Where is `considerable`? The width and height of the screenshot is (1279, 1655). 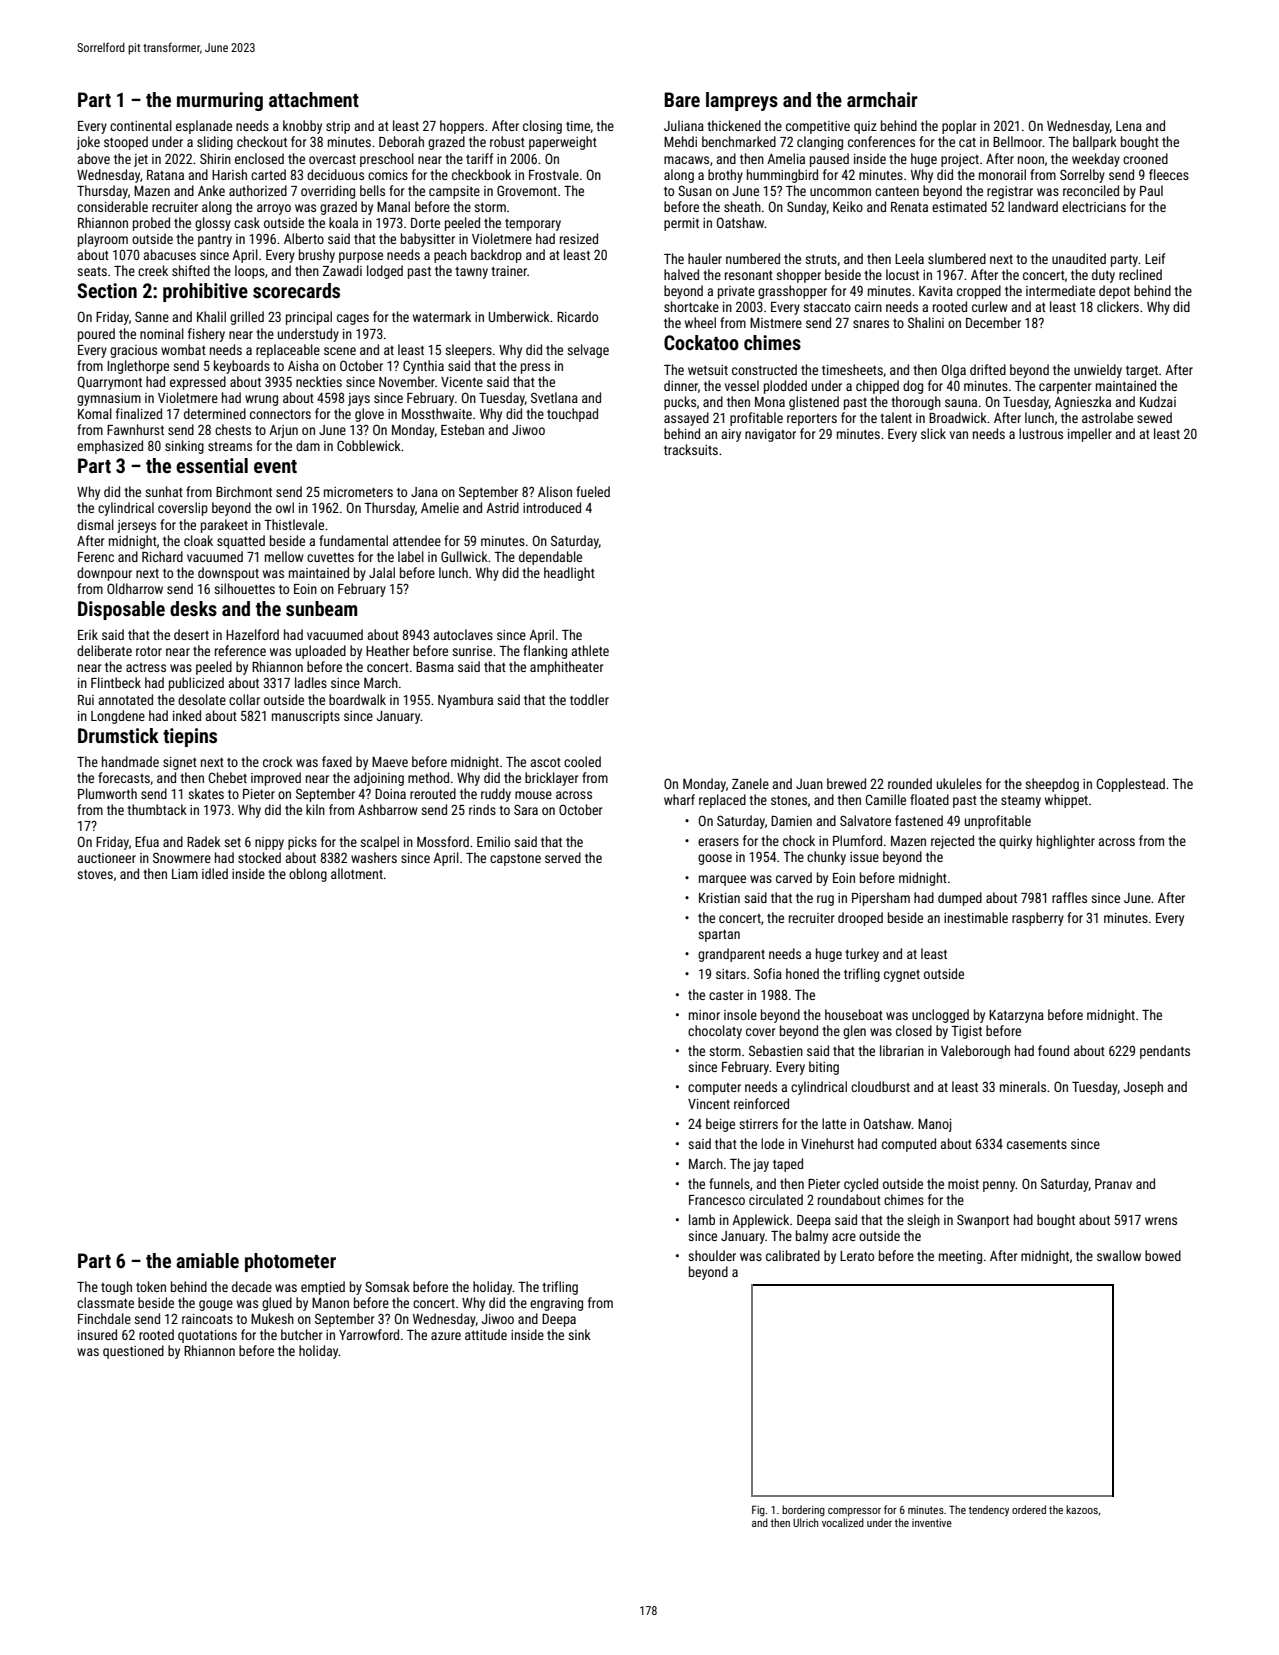
considerable is located at coordinates (112, 206).
